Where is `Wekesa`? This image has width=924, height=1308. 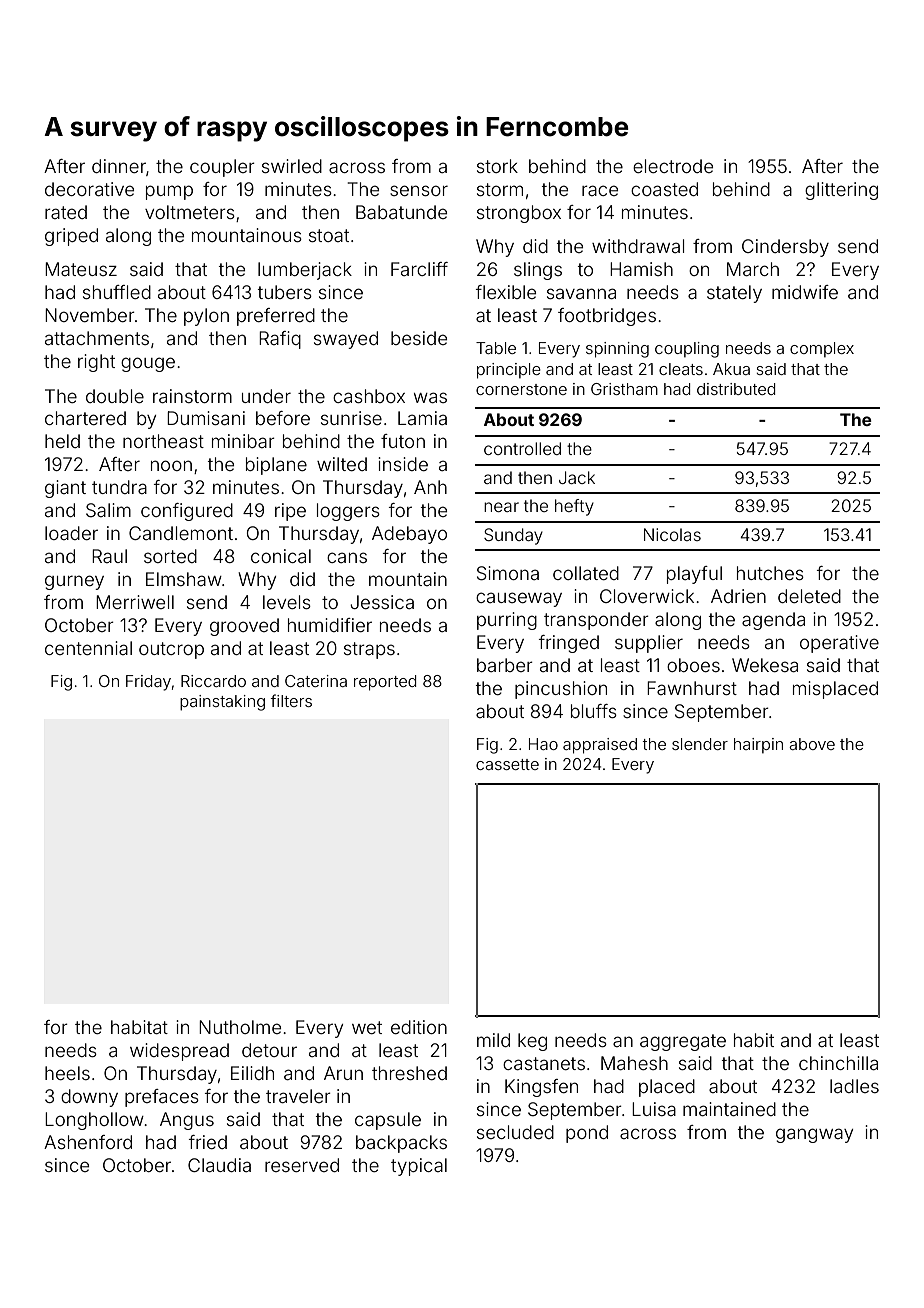
Wekesa is located at coordinates (765, 665).
